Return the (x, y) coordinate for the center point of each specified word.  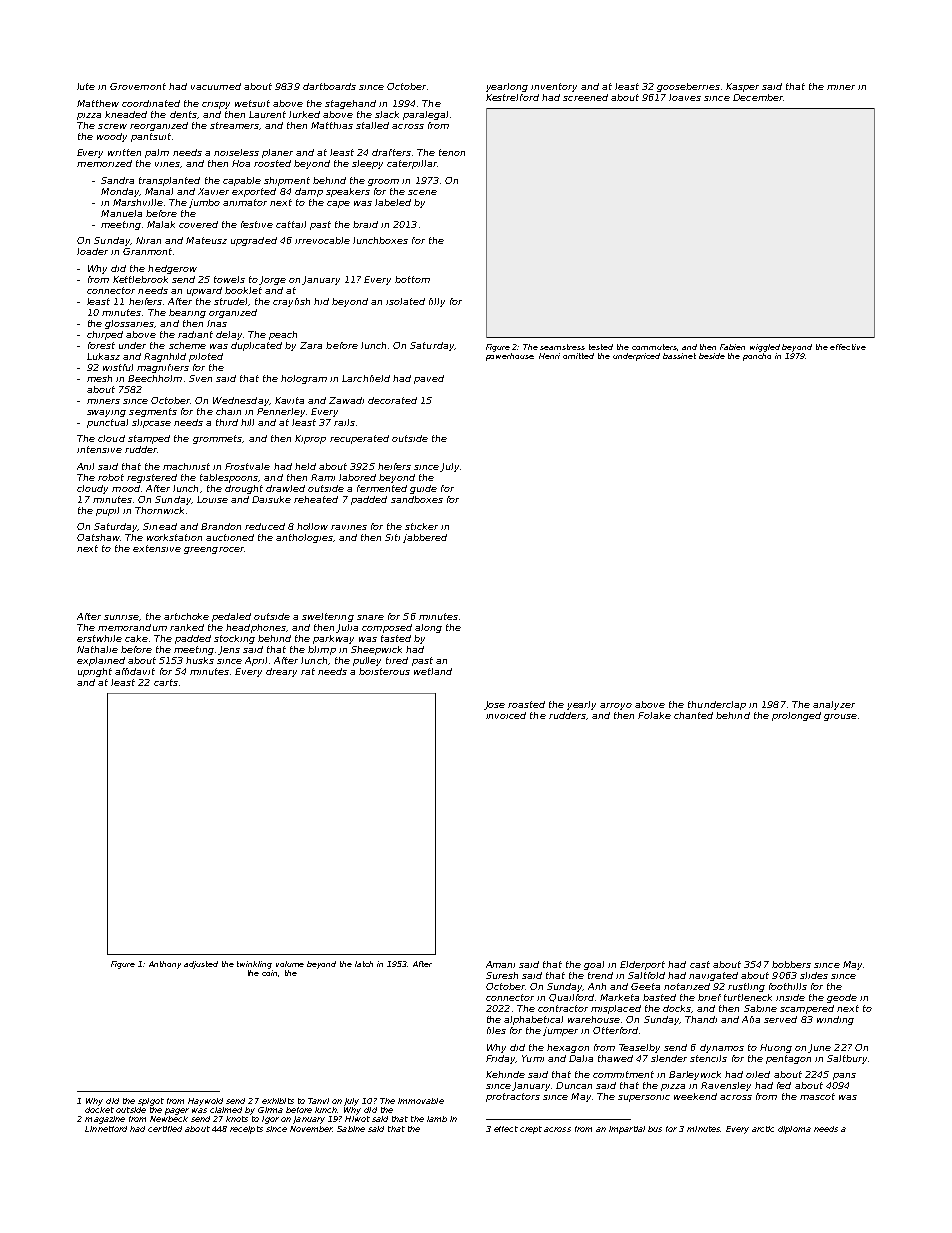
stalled (372, 125)
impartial (627, 1130)
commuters (654, 347)
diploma (794, 1130)
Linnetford (106, 1129)
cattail (291, 224)
